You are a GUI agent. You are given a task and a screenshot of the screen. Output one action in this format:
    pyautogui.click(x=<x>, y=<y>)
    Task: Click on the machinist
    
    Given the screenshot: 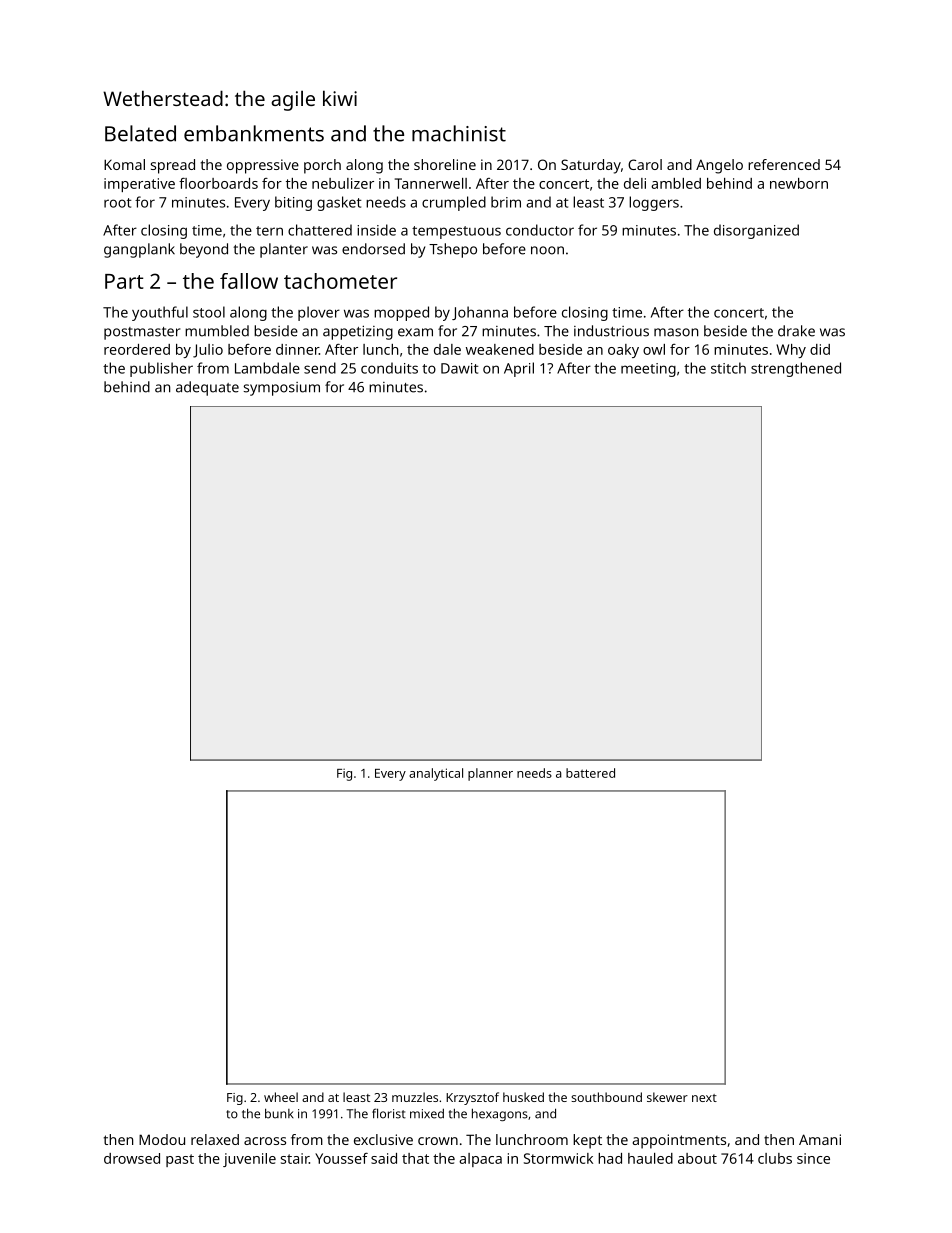 What is the action you would take?
    pyautogui.click(x=459, y=133)
